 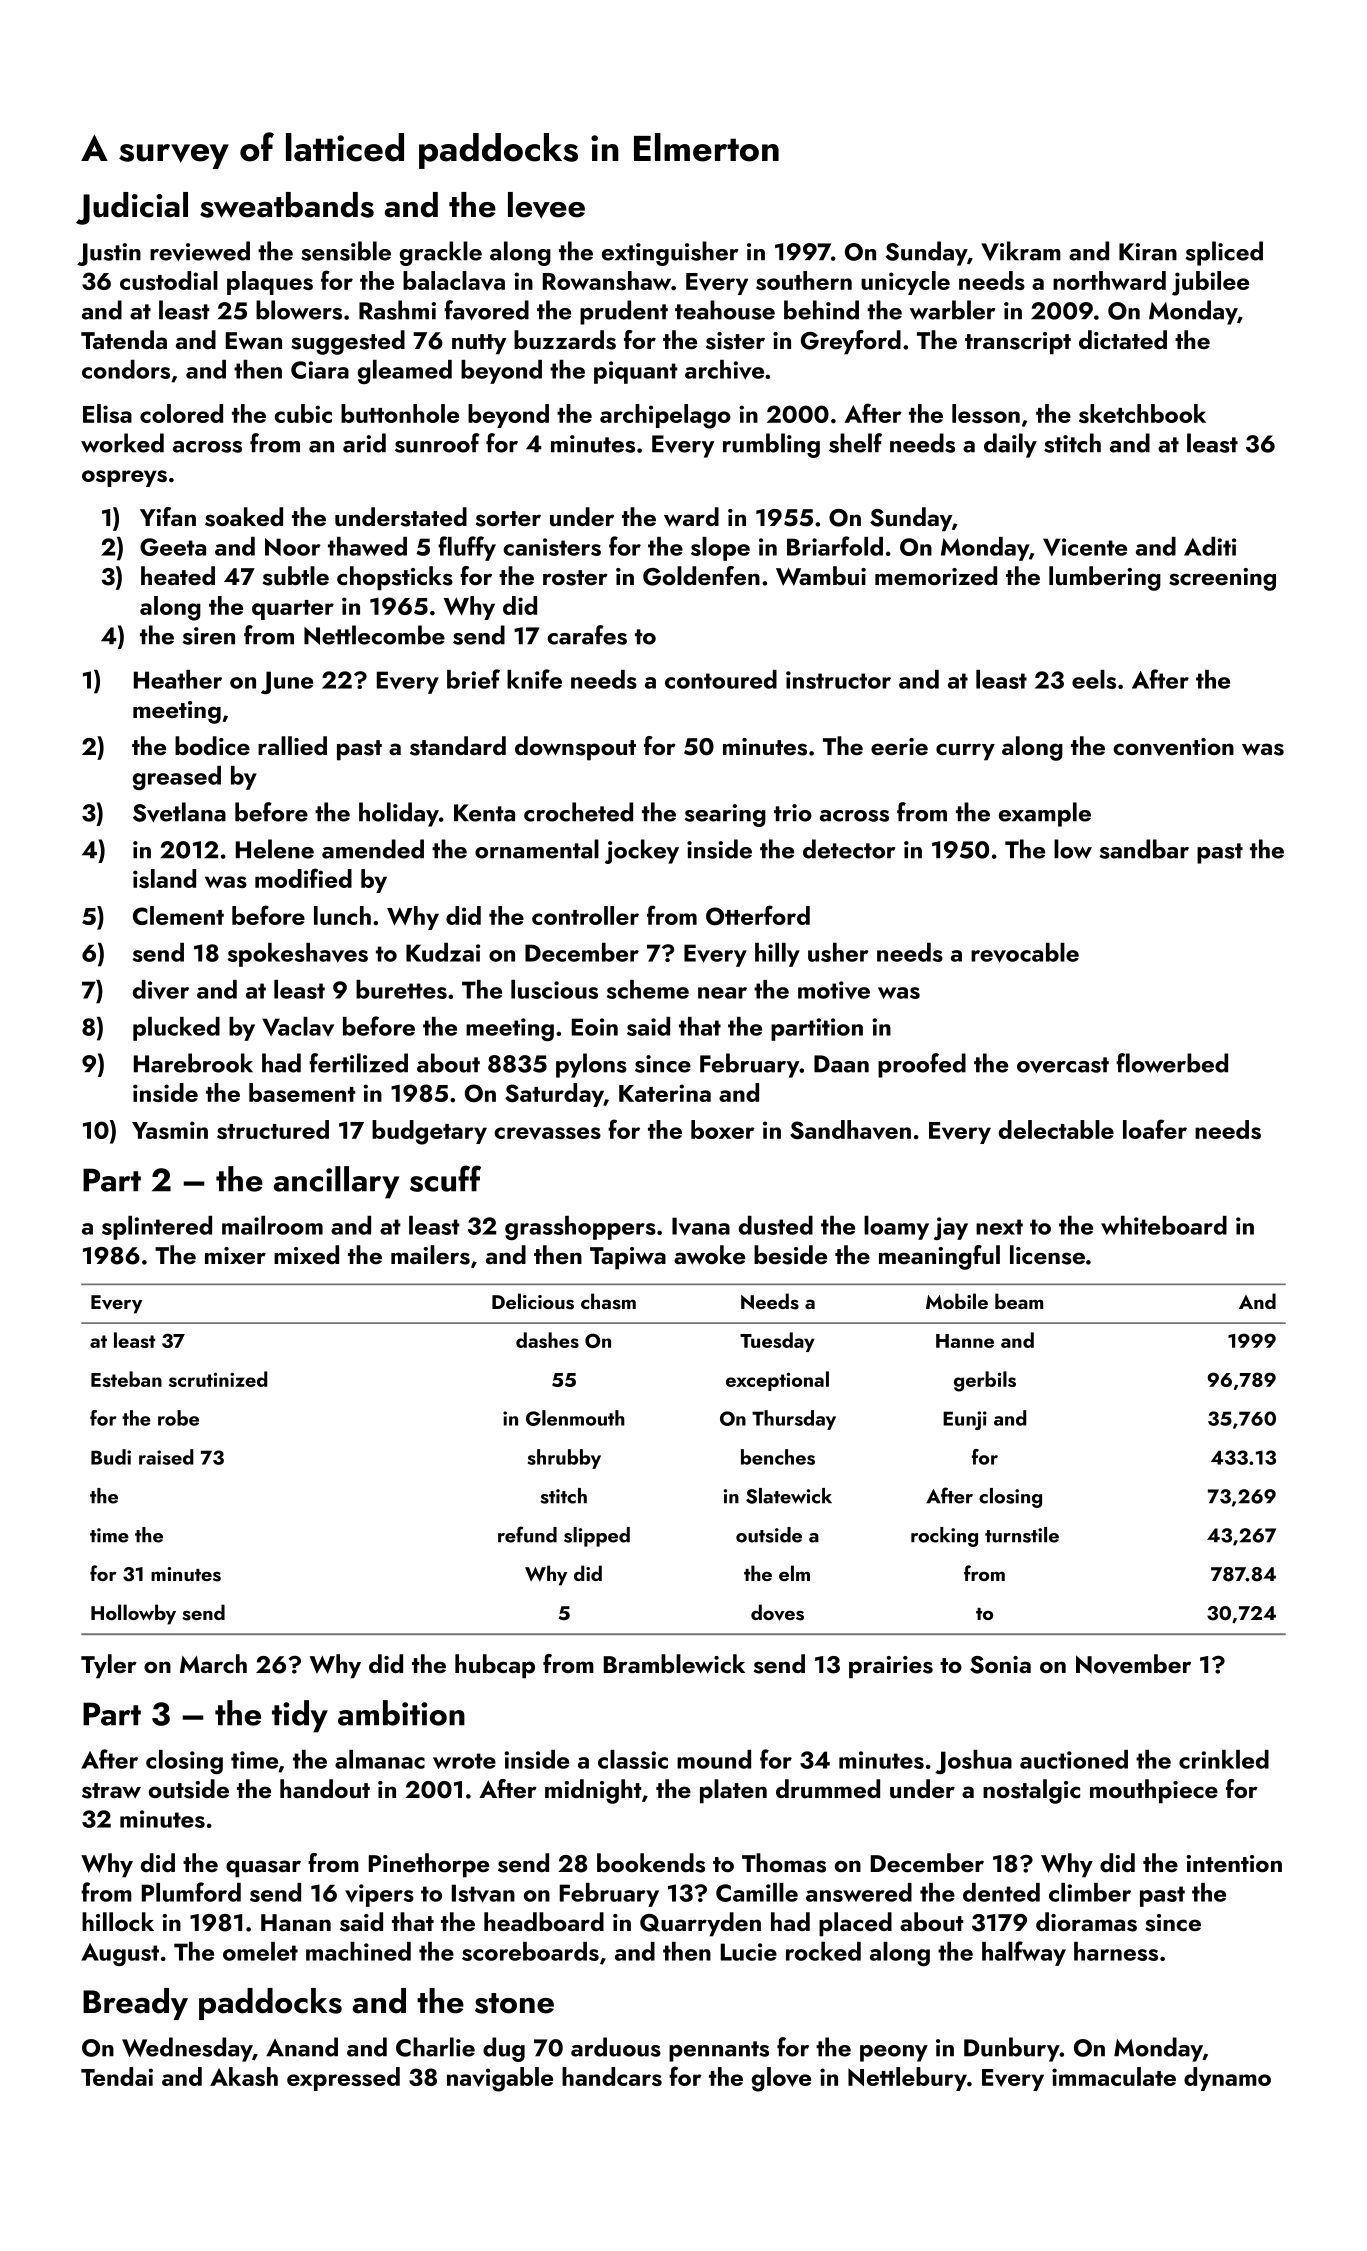 What do you see at coordinates (1148, 252) in the screenshot?
I see `Kiran` at bounding box center [1148, 252].
